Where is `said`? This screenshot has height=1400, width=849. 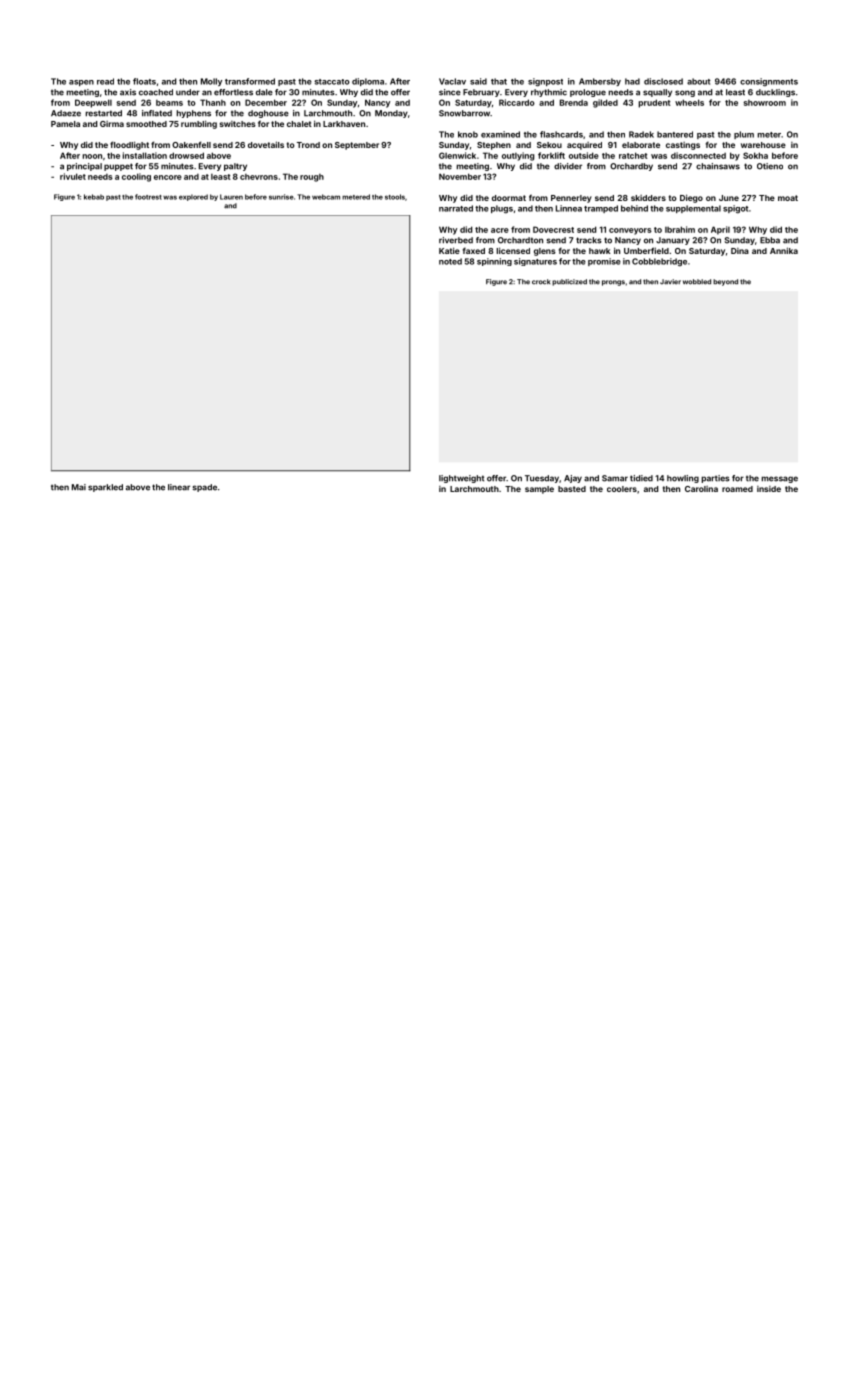 said is located at coordinates (478, 81).
